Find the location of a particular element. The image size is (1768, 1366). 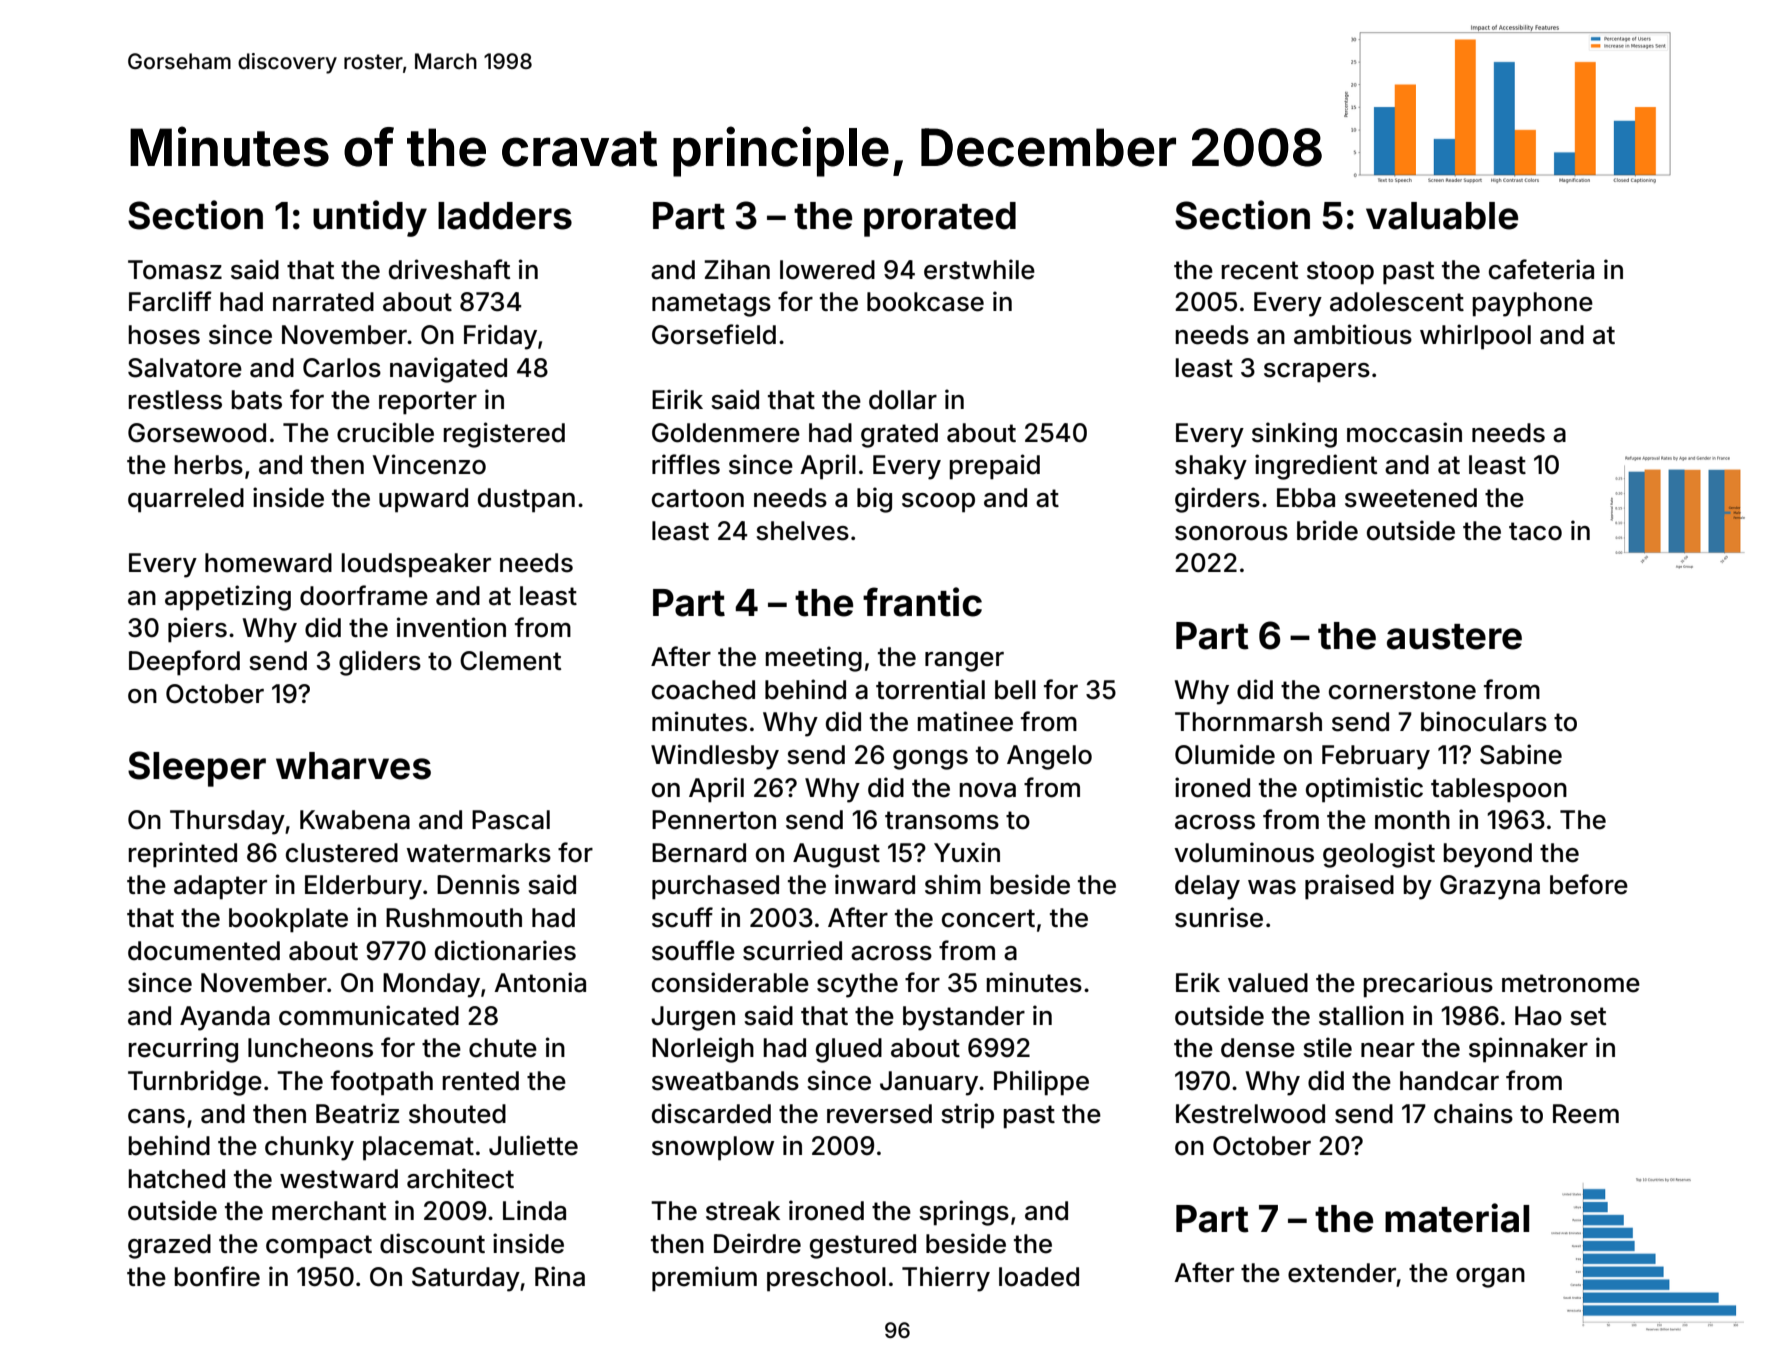

Rina is located at coordinates (560, 1276).
